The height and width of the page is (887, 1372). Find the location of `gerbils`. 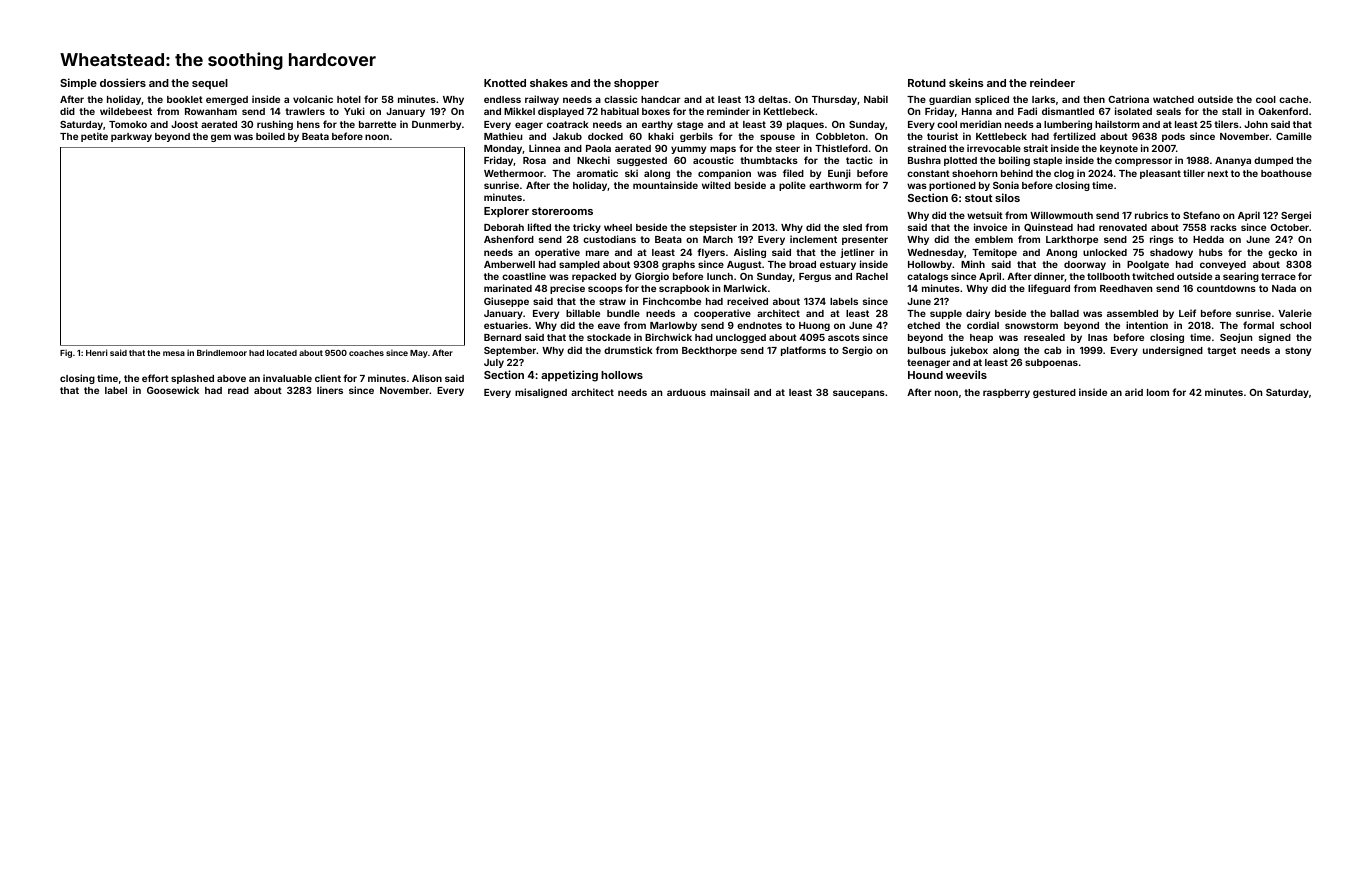

gerbils is located at coordinates (696, 137).
